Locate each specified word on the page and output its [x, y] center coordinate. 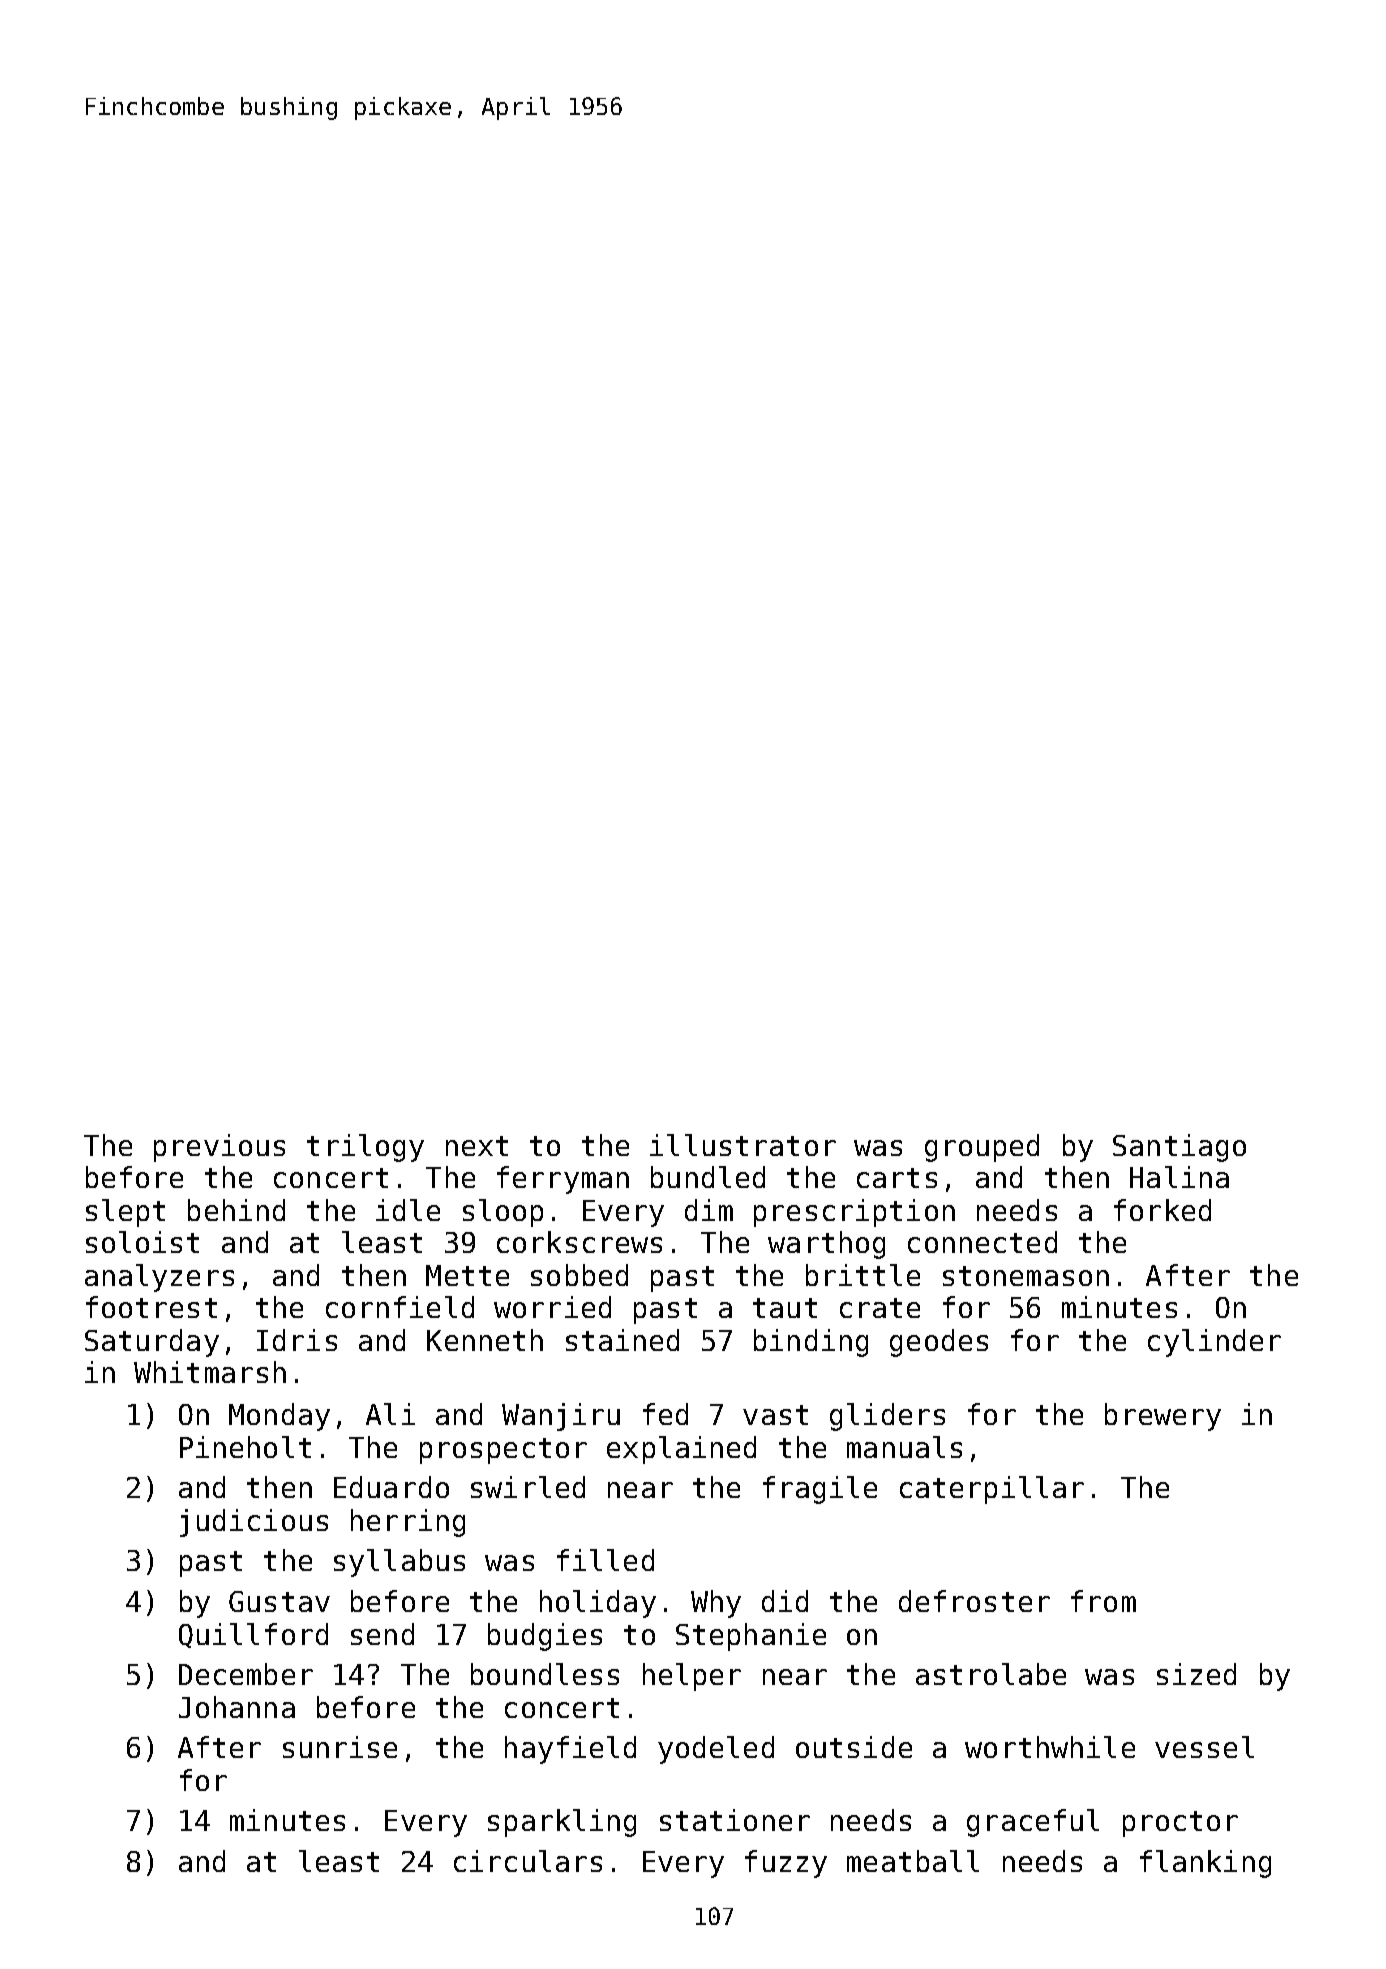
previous [219, 1148]
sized [1196, 1674]
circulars [528, 1861]
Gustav [279, 1601]
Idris [297, 1340]
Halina [1179, 1177]
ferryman [563, 1180]
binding [811, 1343]
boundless [545, 1674]
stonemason [1026, 1276]
